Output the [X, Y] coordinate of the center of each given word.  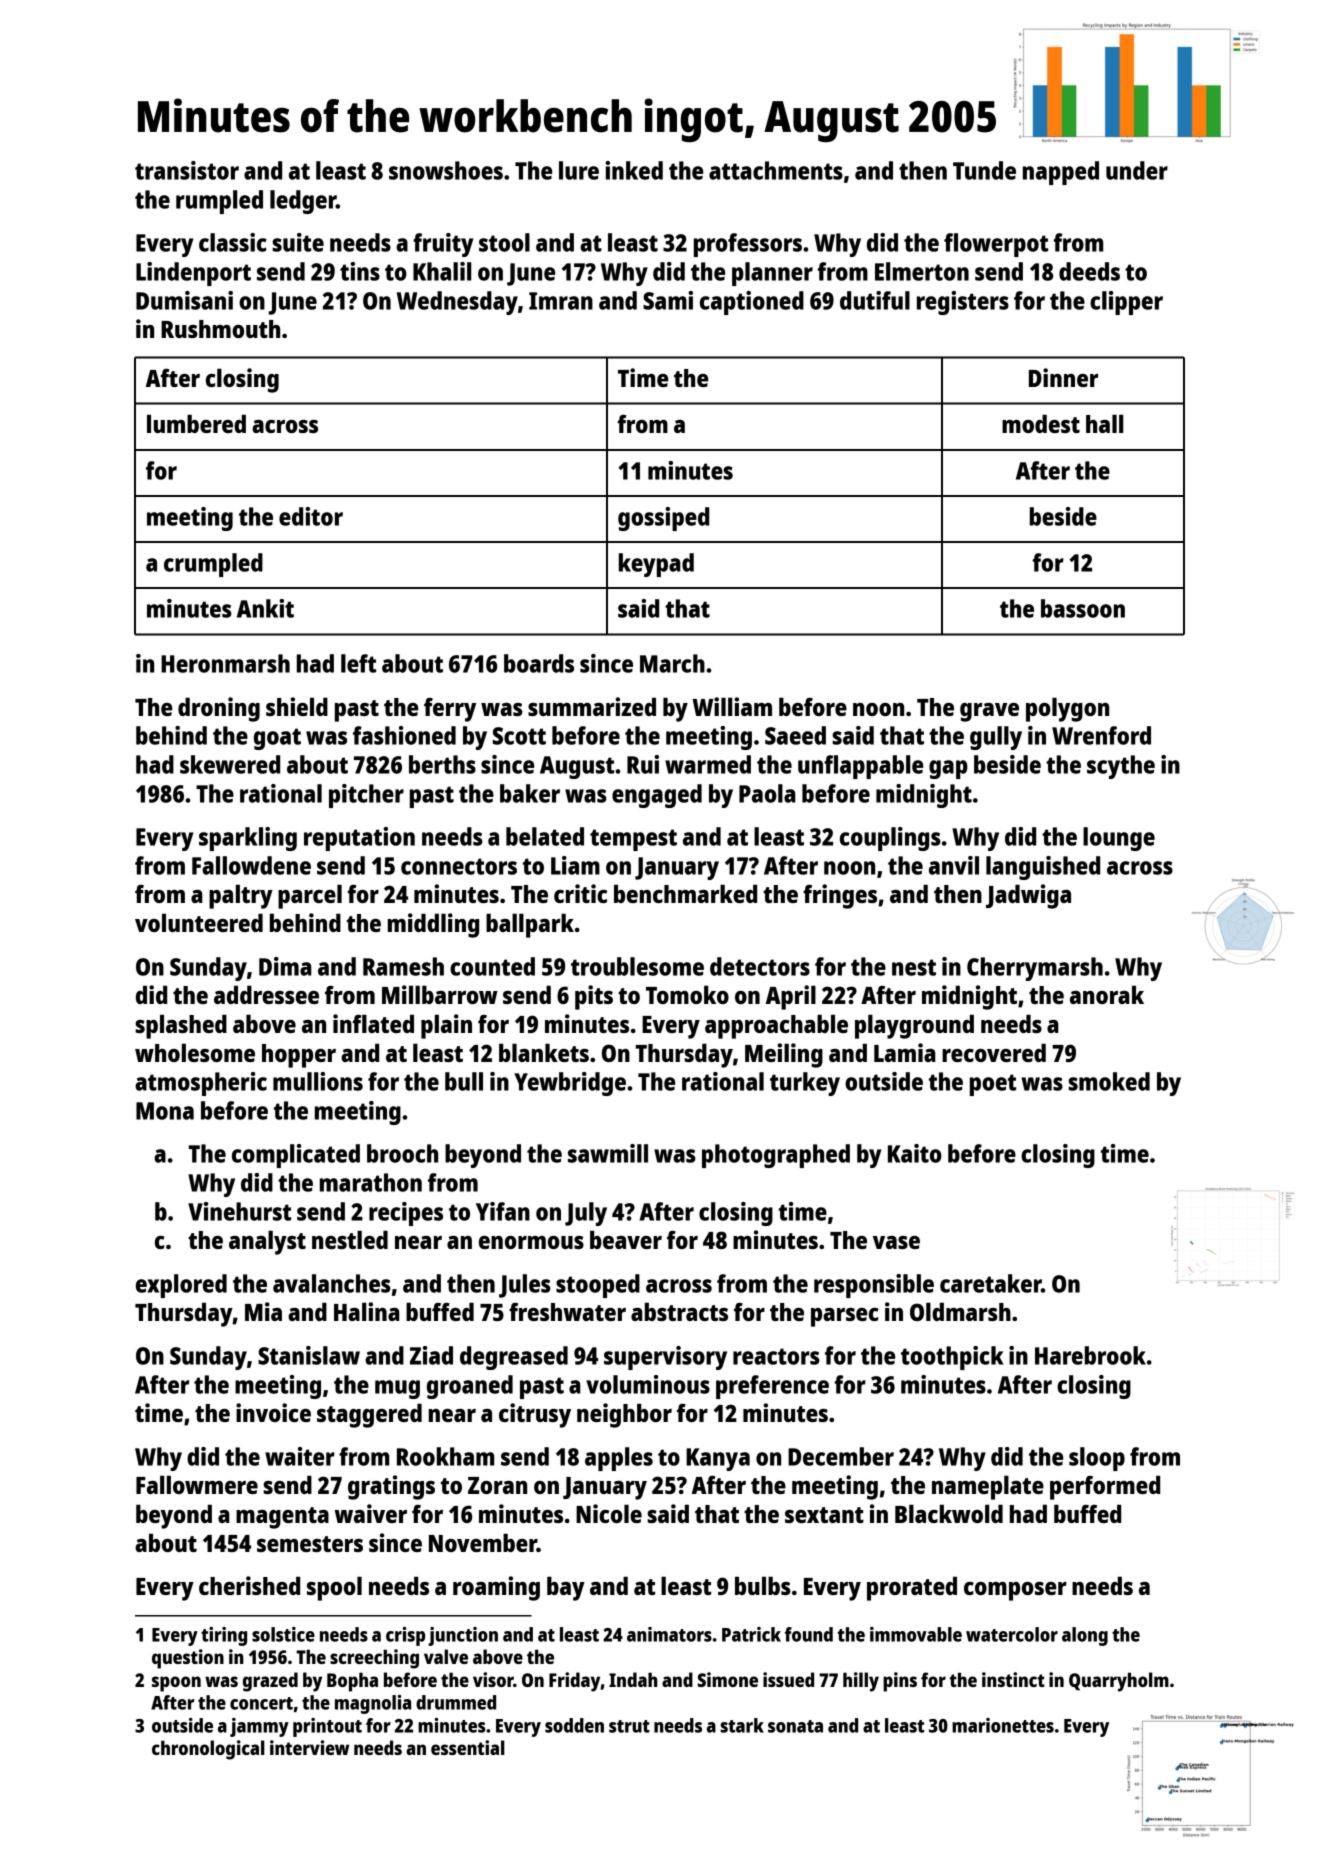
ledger [303, 202]
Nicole [609, 1513]
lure [579, 170]
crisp [405, 1636]
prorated [912, 1588]
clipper [1126, 303]
